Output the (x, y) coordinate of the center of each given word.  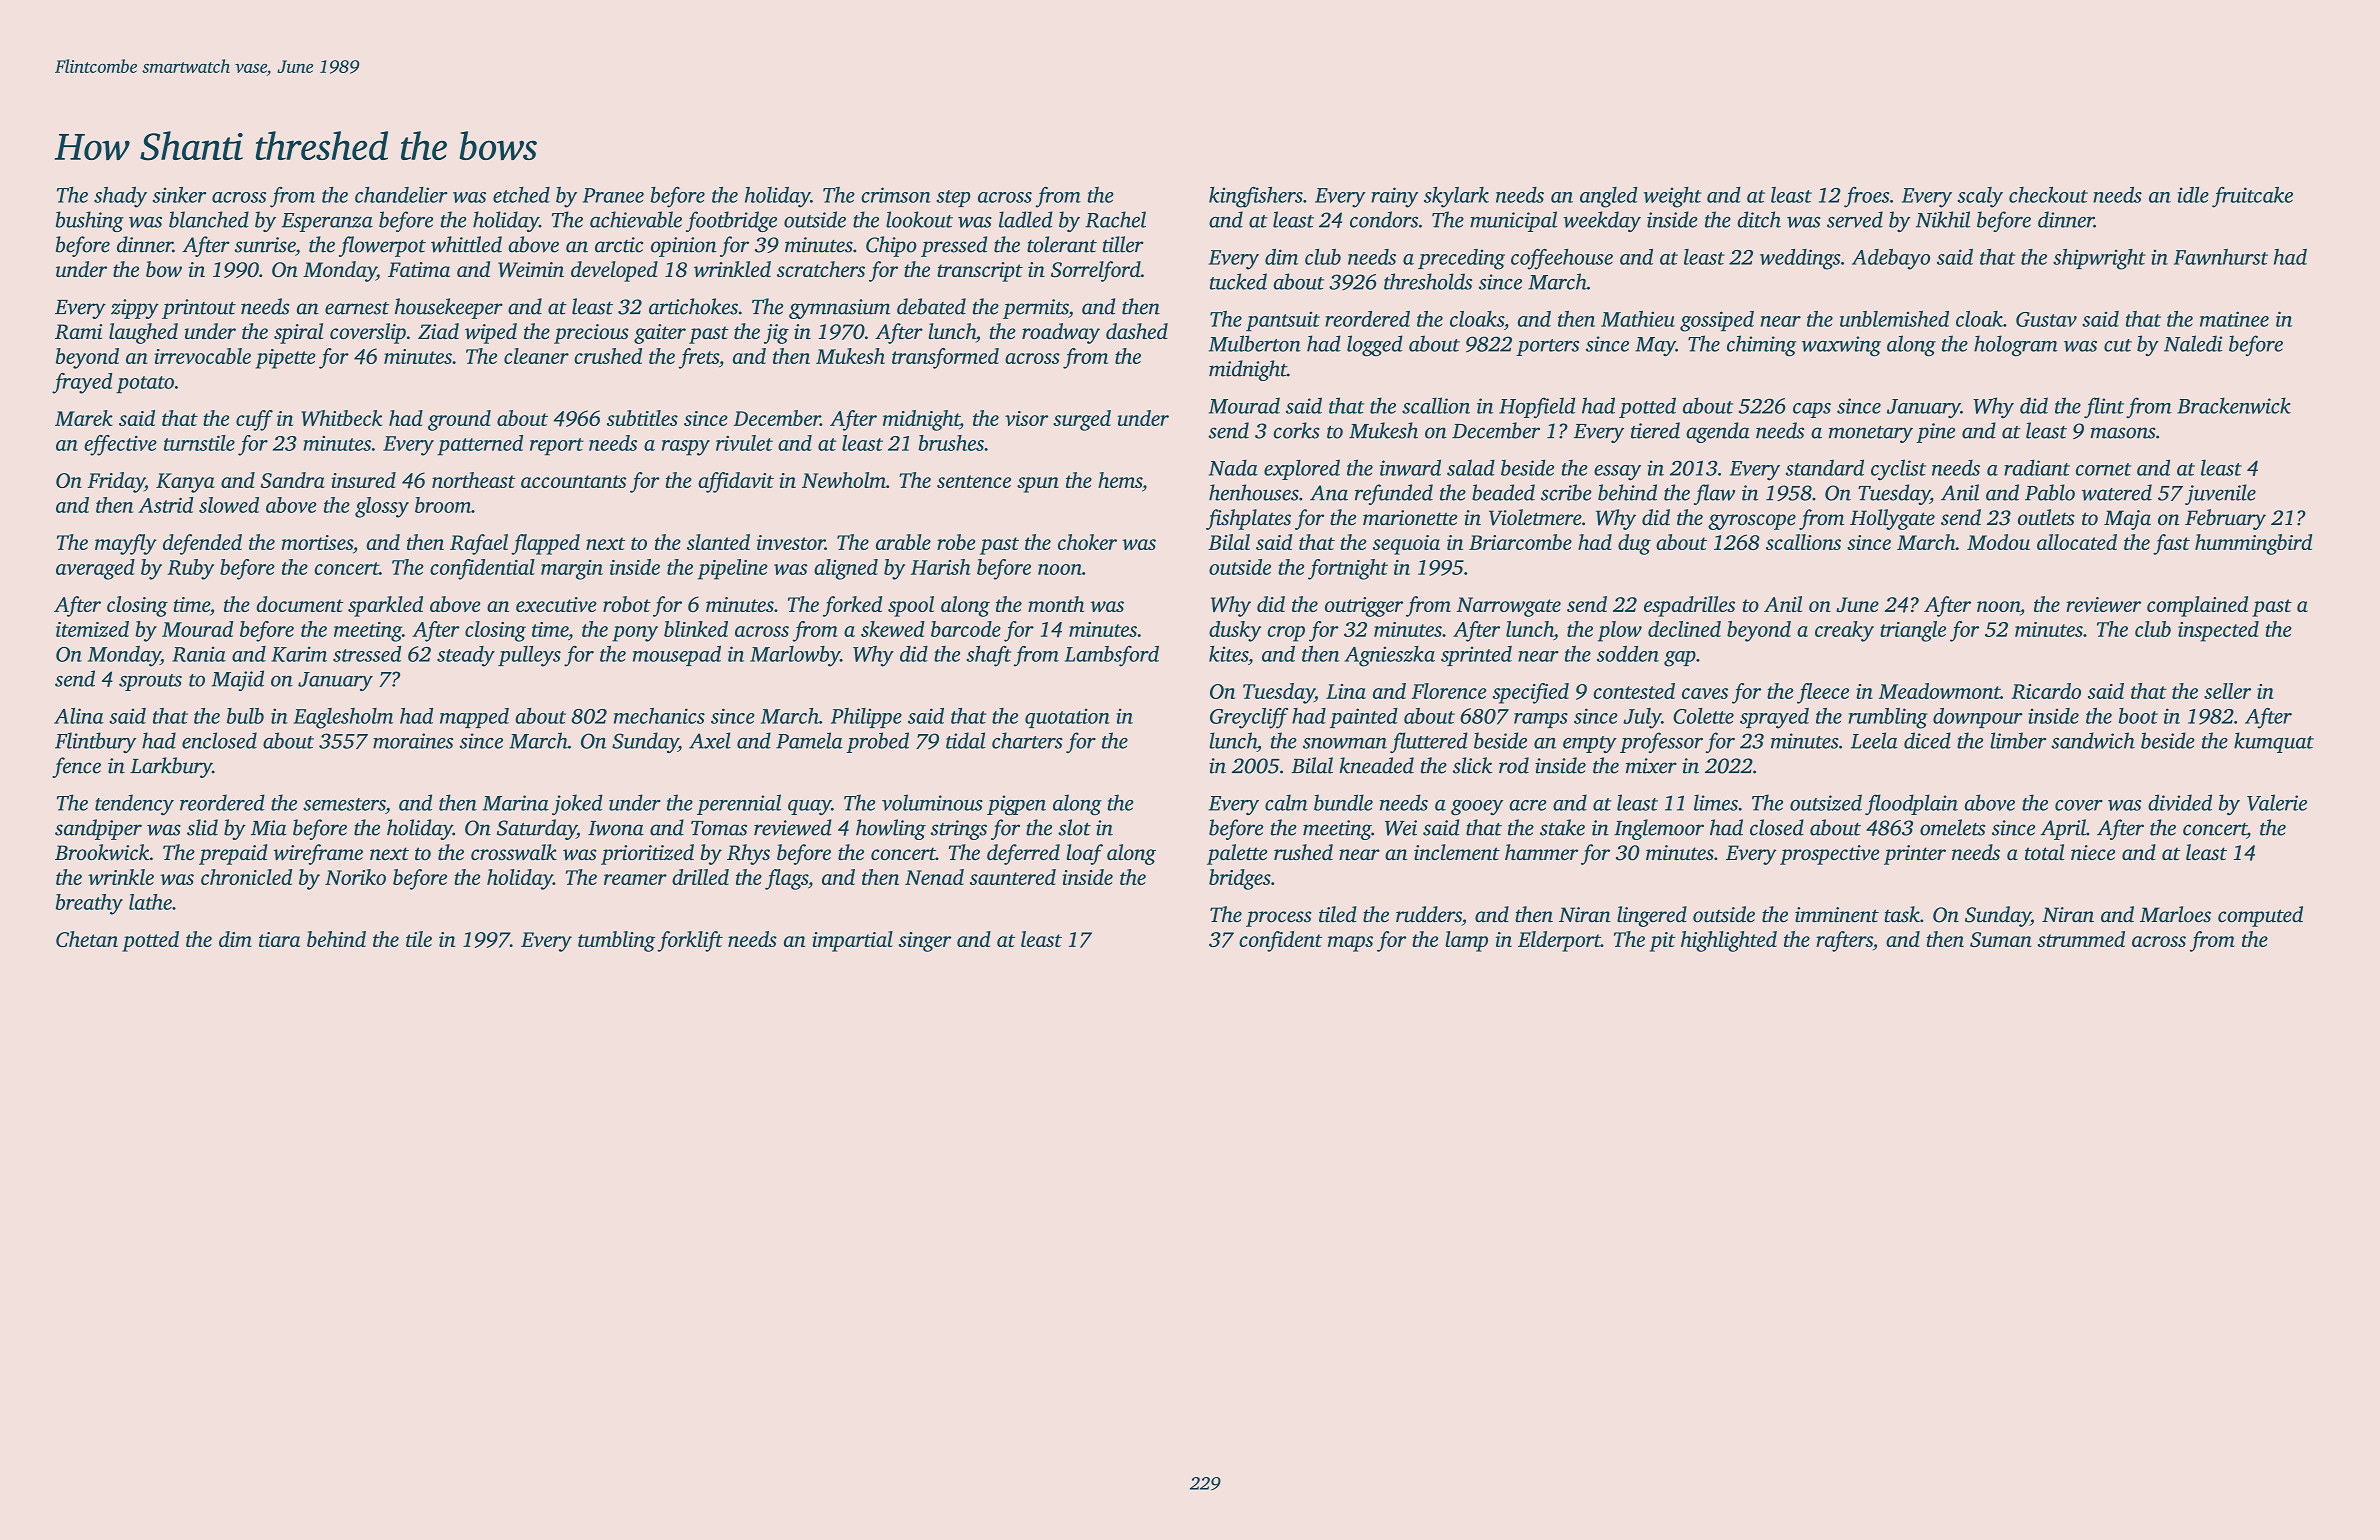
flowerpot (382, 246)
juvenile (2220, 494)
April (2063, 829)
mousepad (677, 655)
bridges (1240, 879)
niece (2093, 852)
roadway (1061, 333)
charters (1027, 740)
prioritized (647, 854)
